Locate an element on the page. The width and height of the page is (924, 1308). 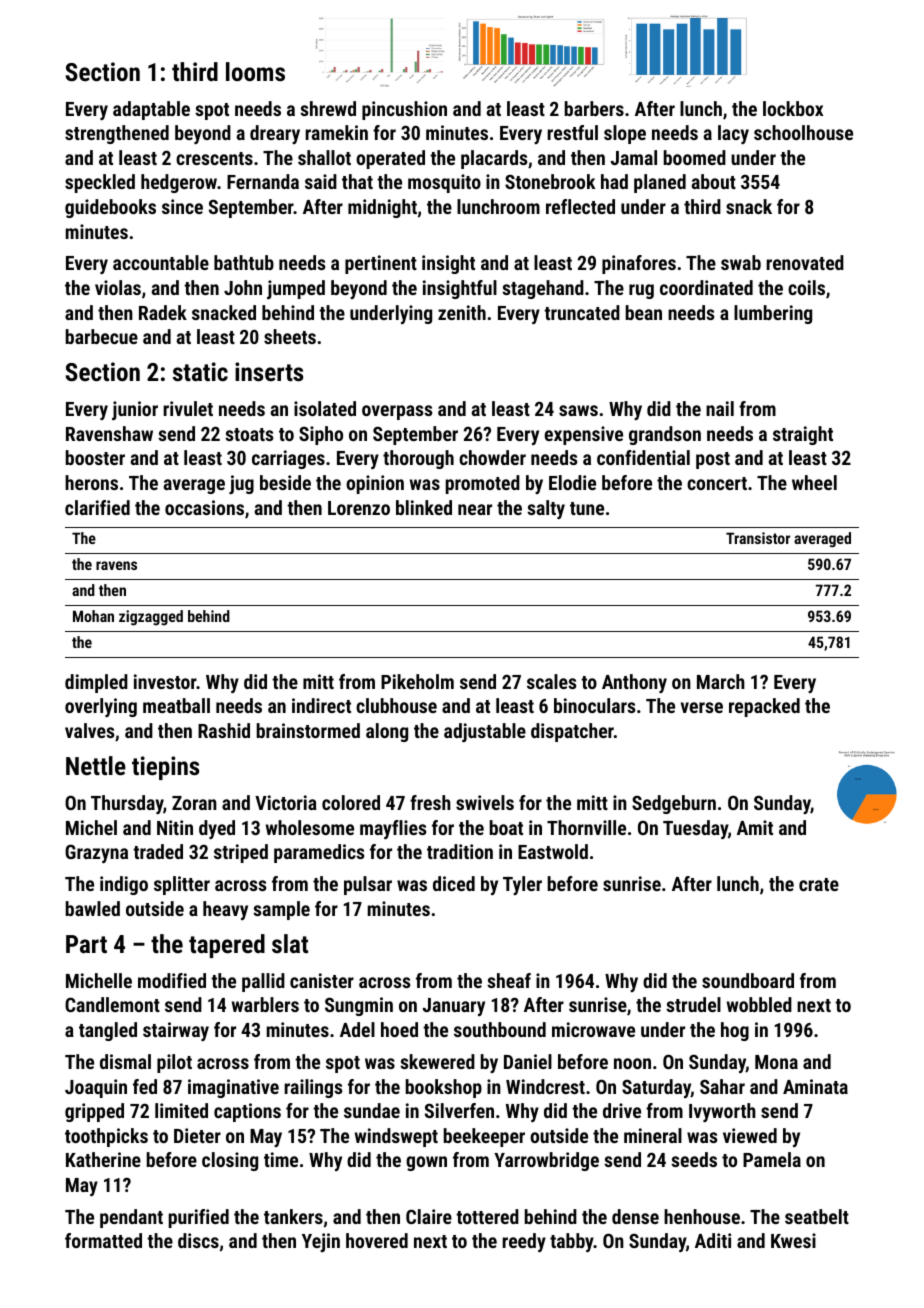
repacked is located at coordinates (764, 707).
